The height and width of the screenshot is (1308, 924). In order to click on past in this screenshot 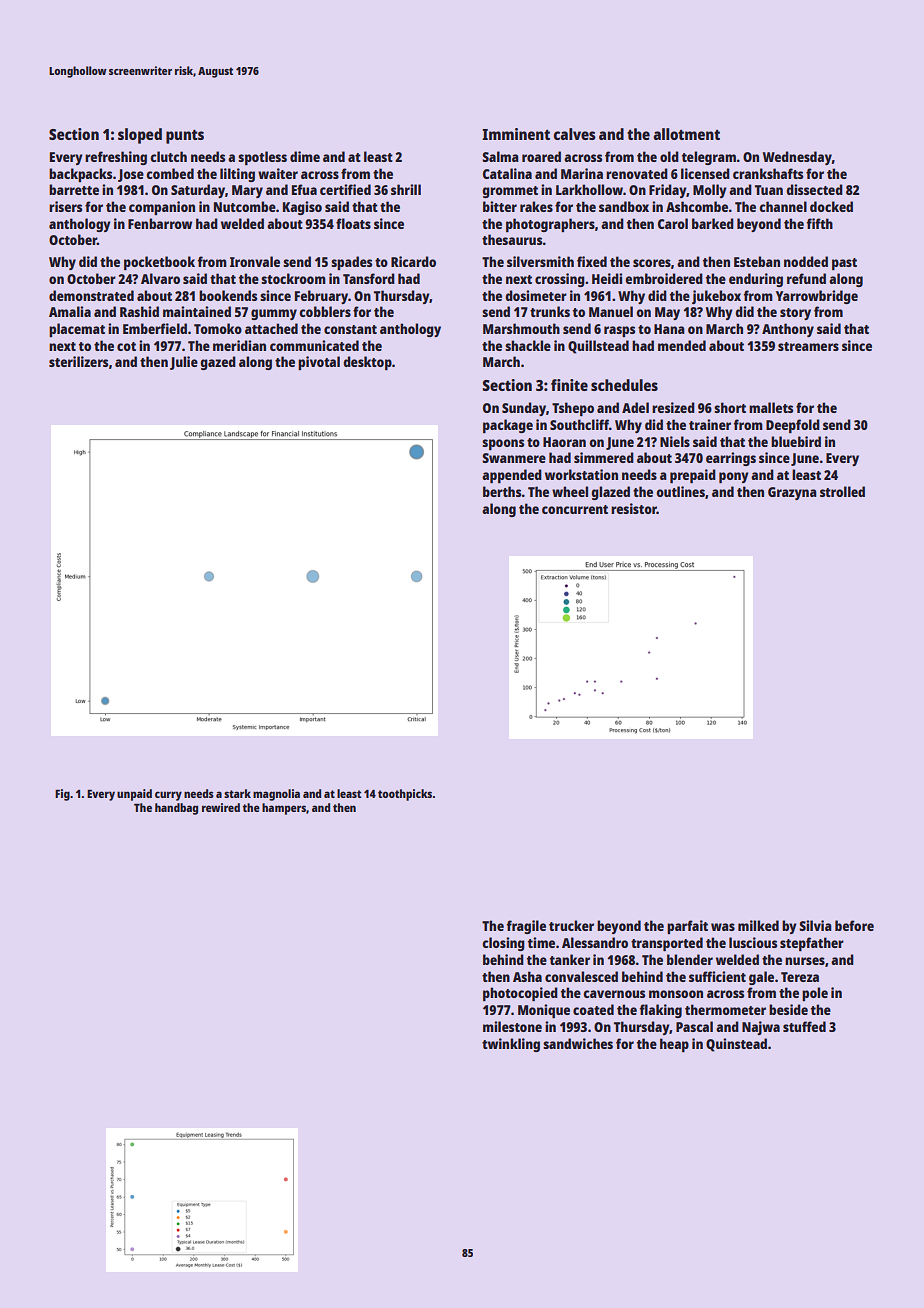, I will do `click(844, 264)`.
